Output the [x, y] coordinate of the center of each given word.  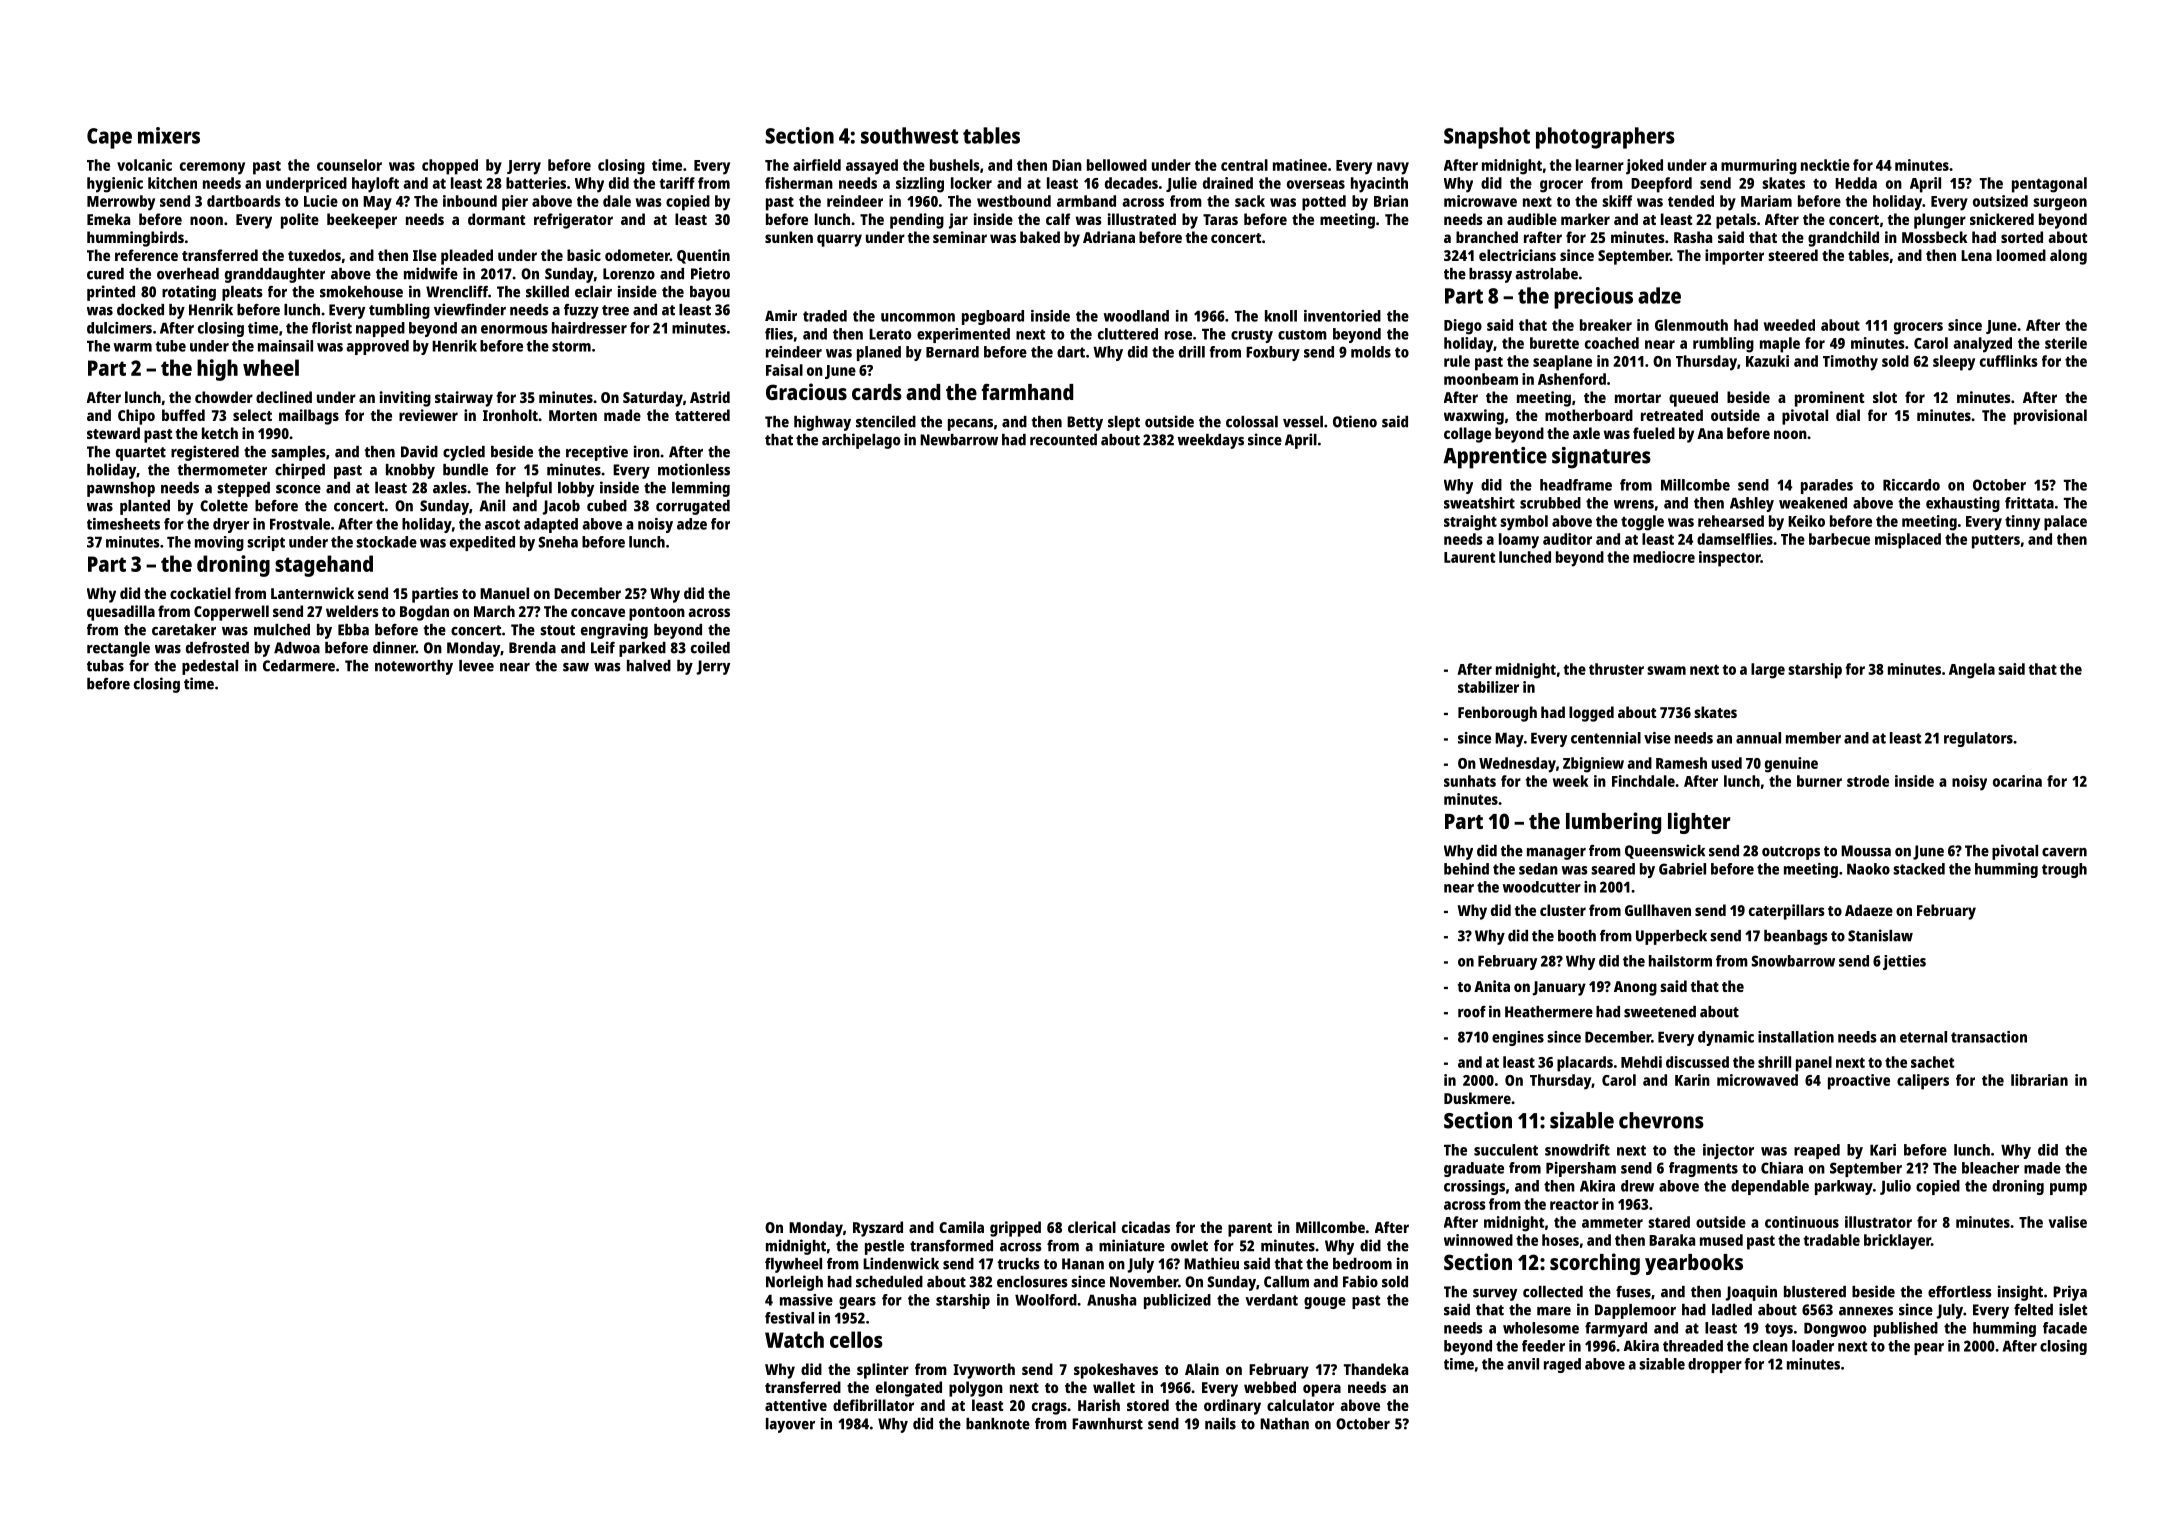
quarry [839, 240]
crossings [1474, 1187]
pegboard [993, 317]
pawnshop [121, 489]
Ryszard [878, 1229]
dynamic [1726, 1038]
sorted [2022, 237]
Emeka [108, 219]
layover [790, 1425]
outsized [2000, 201]
